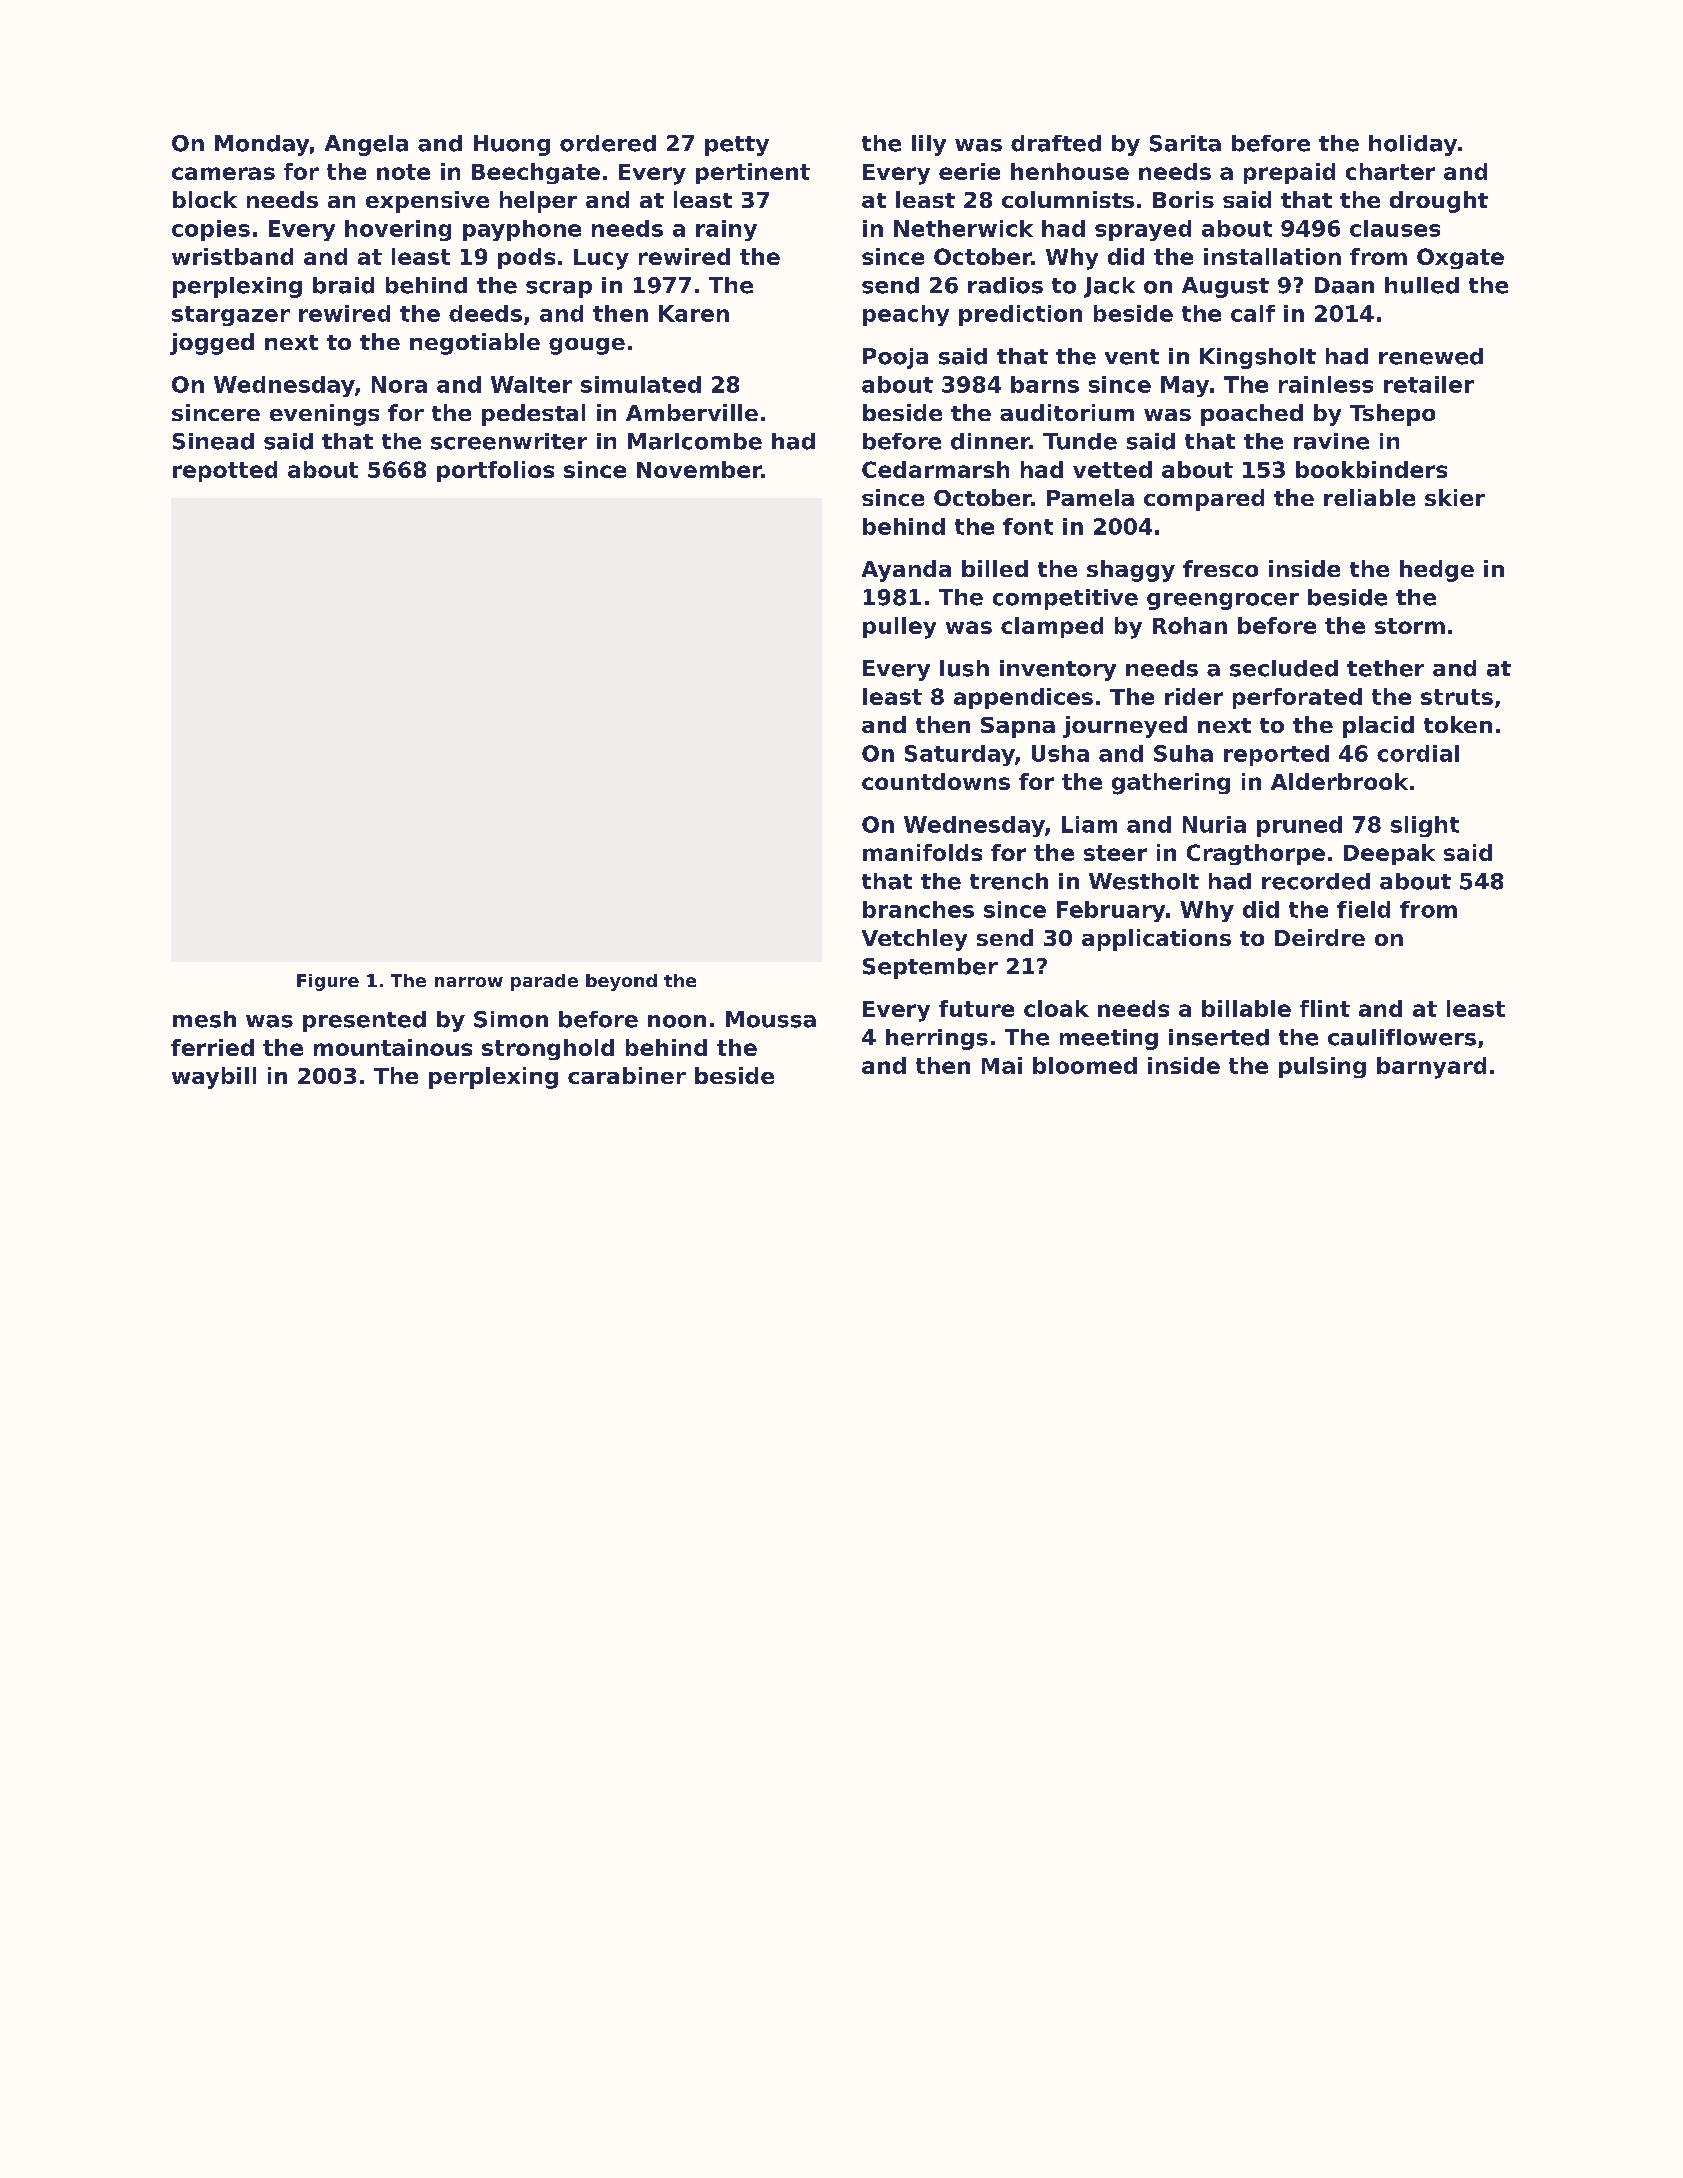  I want to click on steer, so click(1115, 853).
